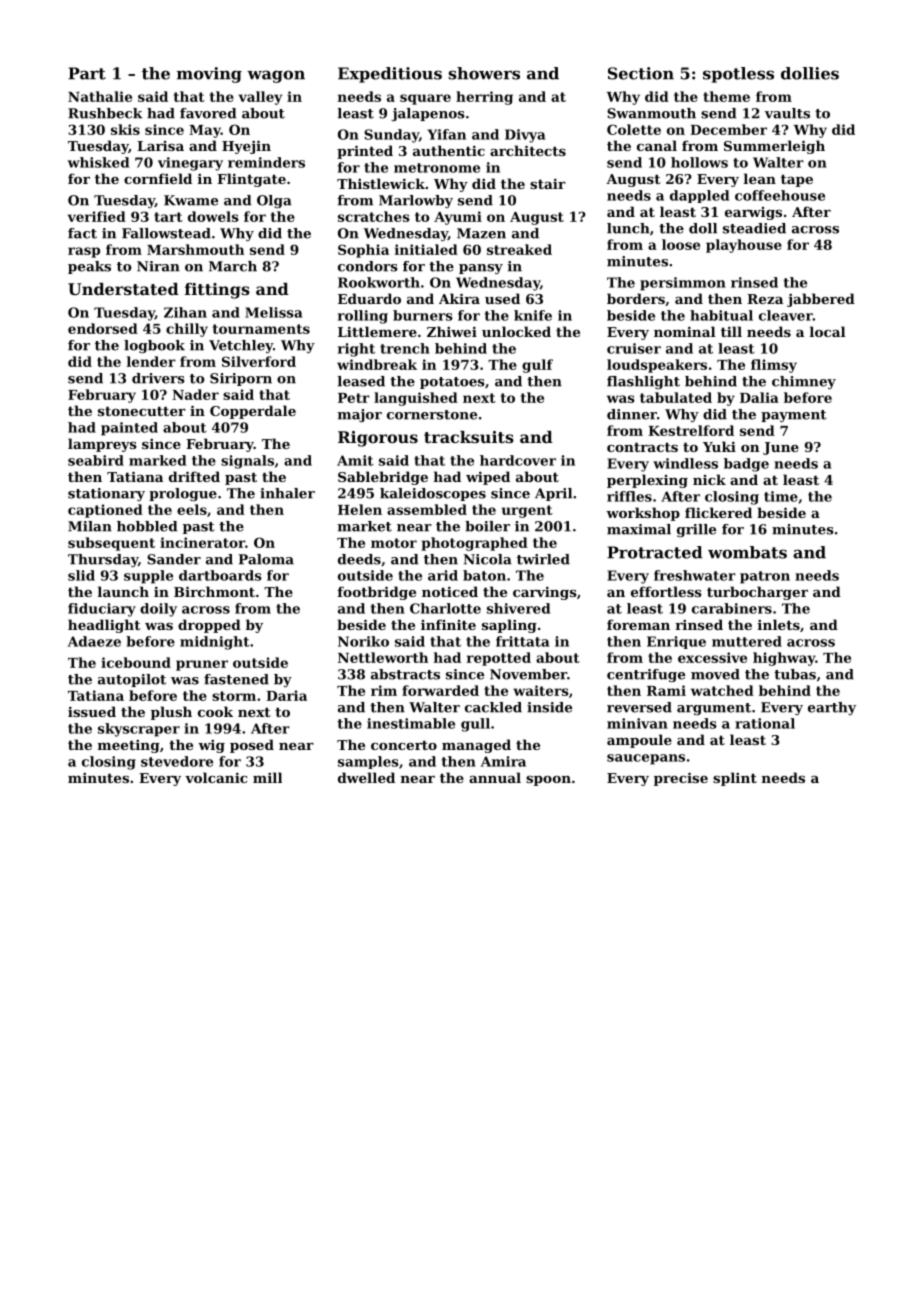  What do you see at coordinates (209, 75) in the image?
I see `moving` at bounding box center [209, 75].
